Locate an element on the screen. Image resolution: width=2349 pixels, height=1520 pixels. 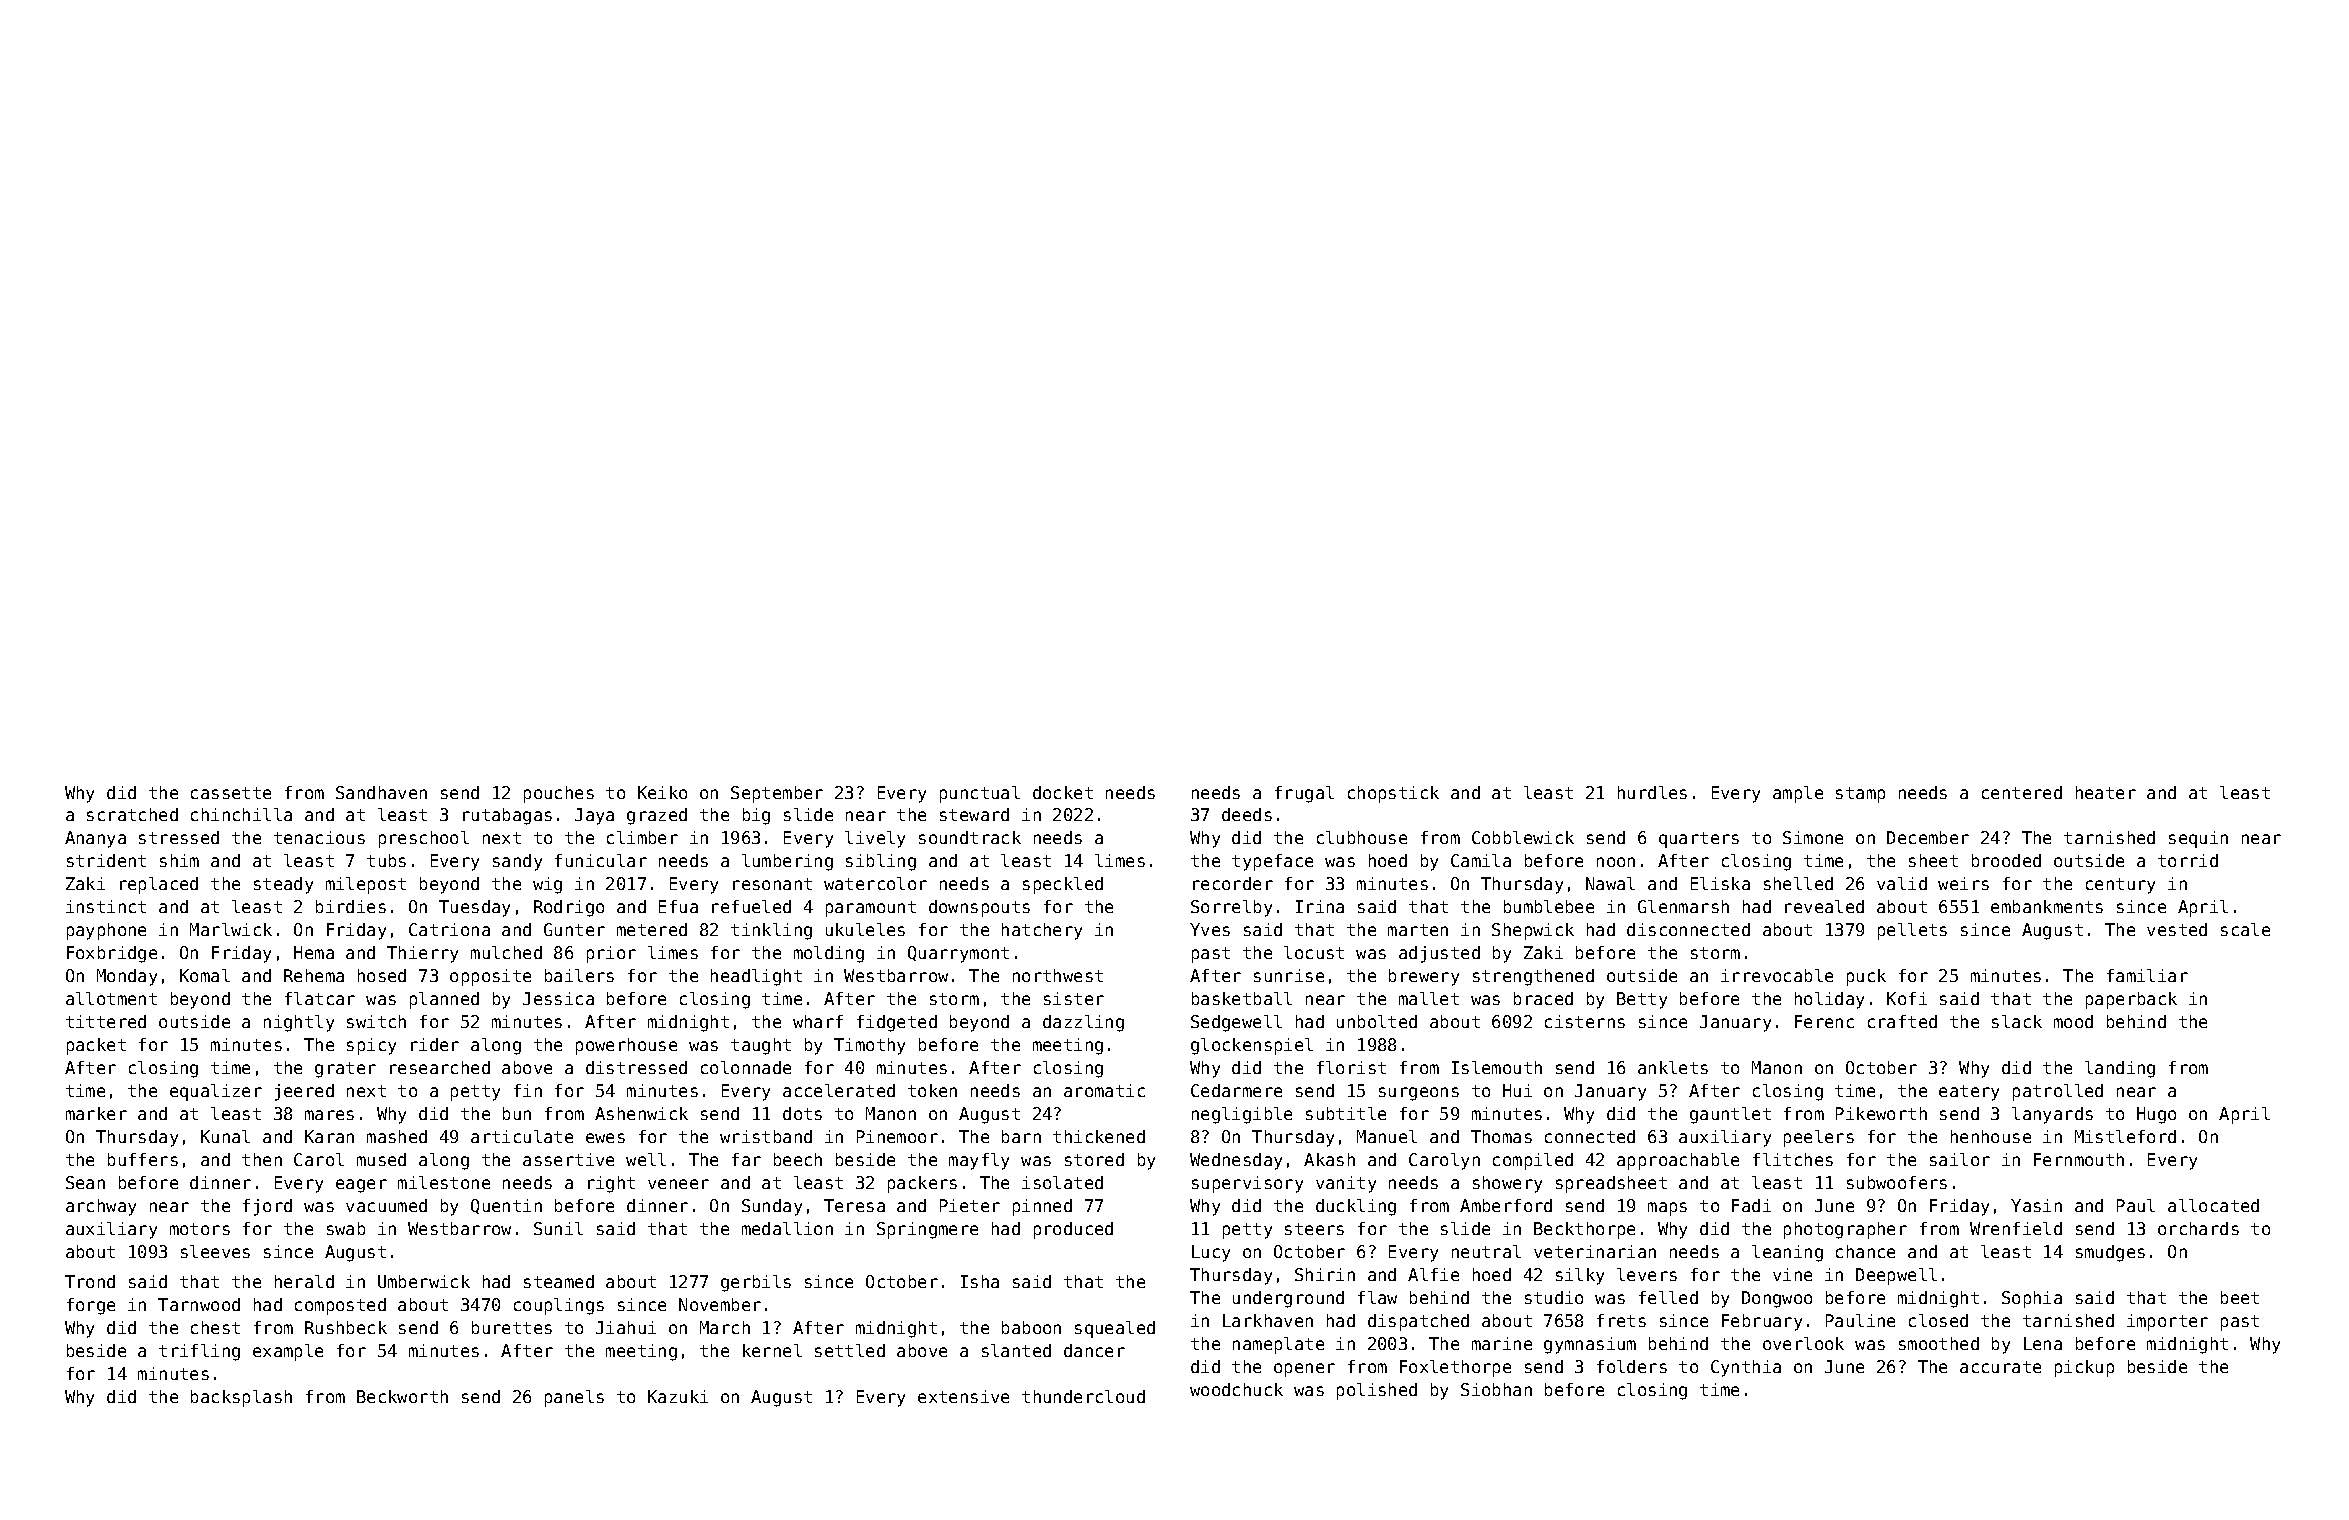
funicular is located at coordinates (601, 860).
